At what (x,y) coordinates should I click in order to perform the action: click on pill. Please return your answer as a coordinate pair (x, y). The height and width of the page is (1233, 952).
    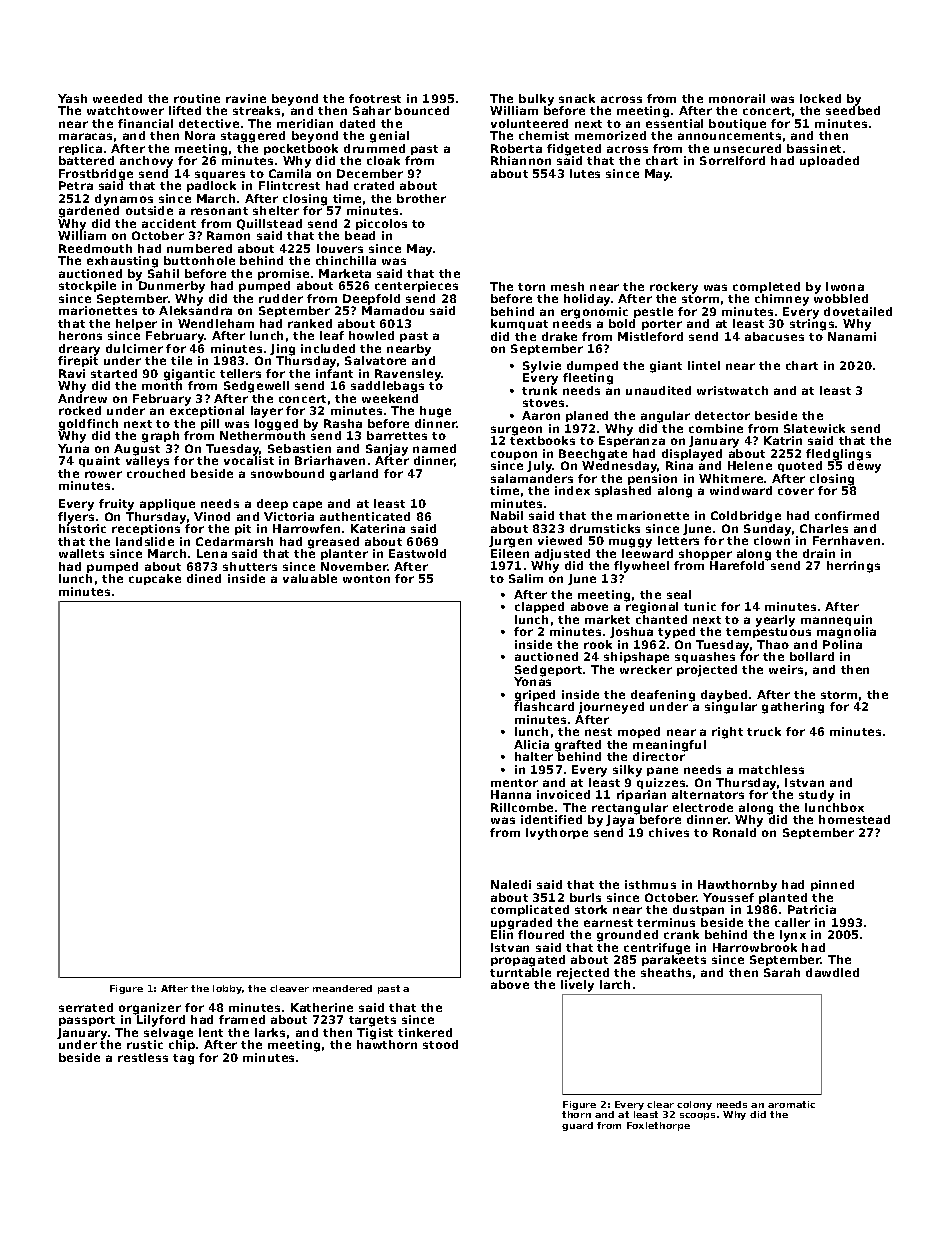
    Looking at the image, I should click on (211, 425).
